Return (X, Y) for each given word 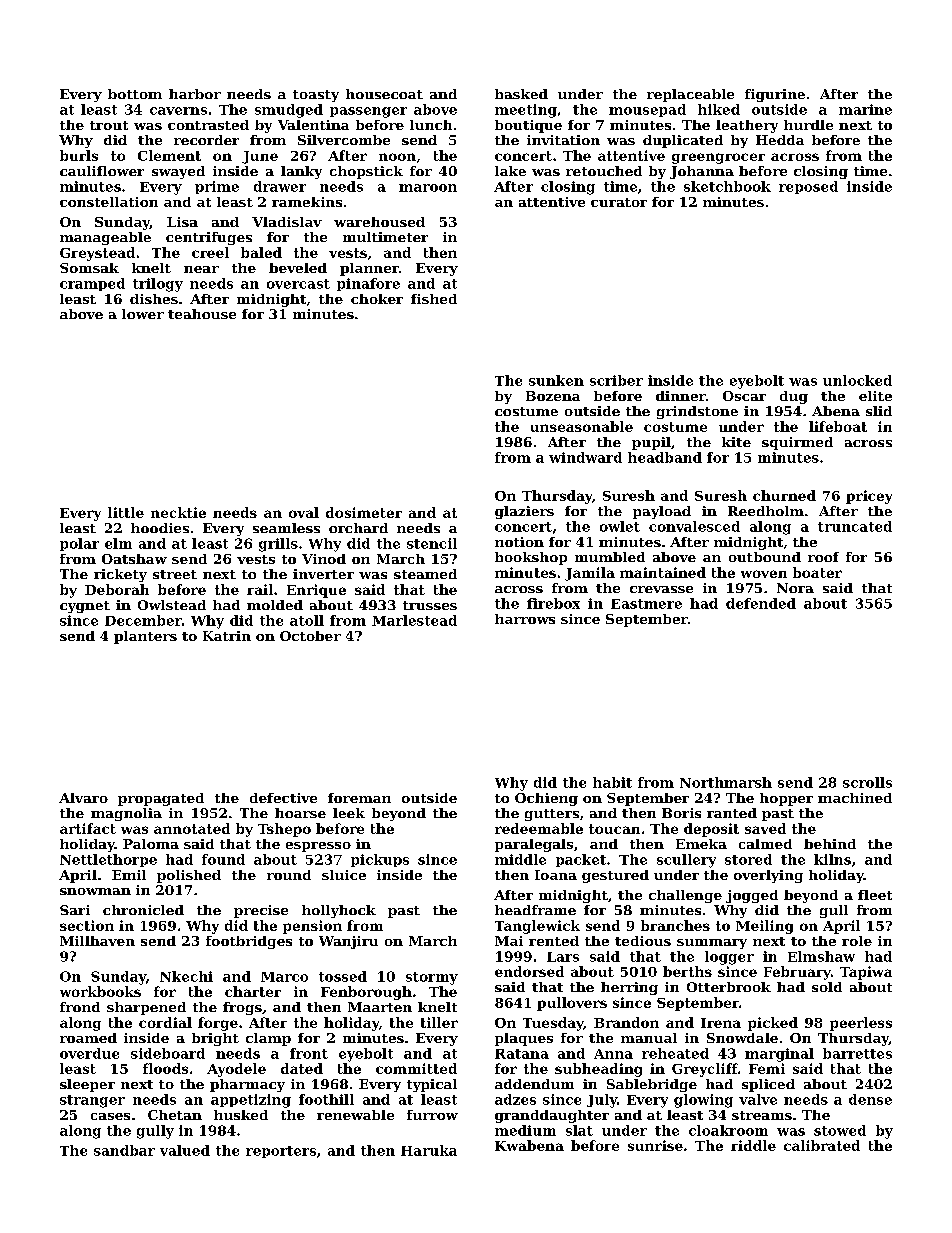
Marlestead (414, 620)
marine (865, 109)
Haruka (429, 1150)
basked (521, 94)
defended (761, 603)
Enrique (316, 591)
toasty (316, 96)
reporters (281, 1152)
